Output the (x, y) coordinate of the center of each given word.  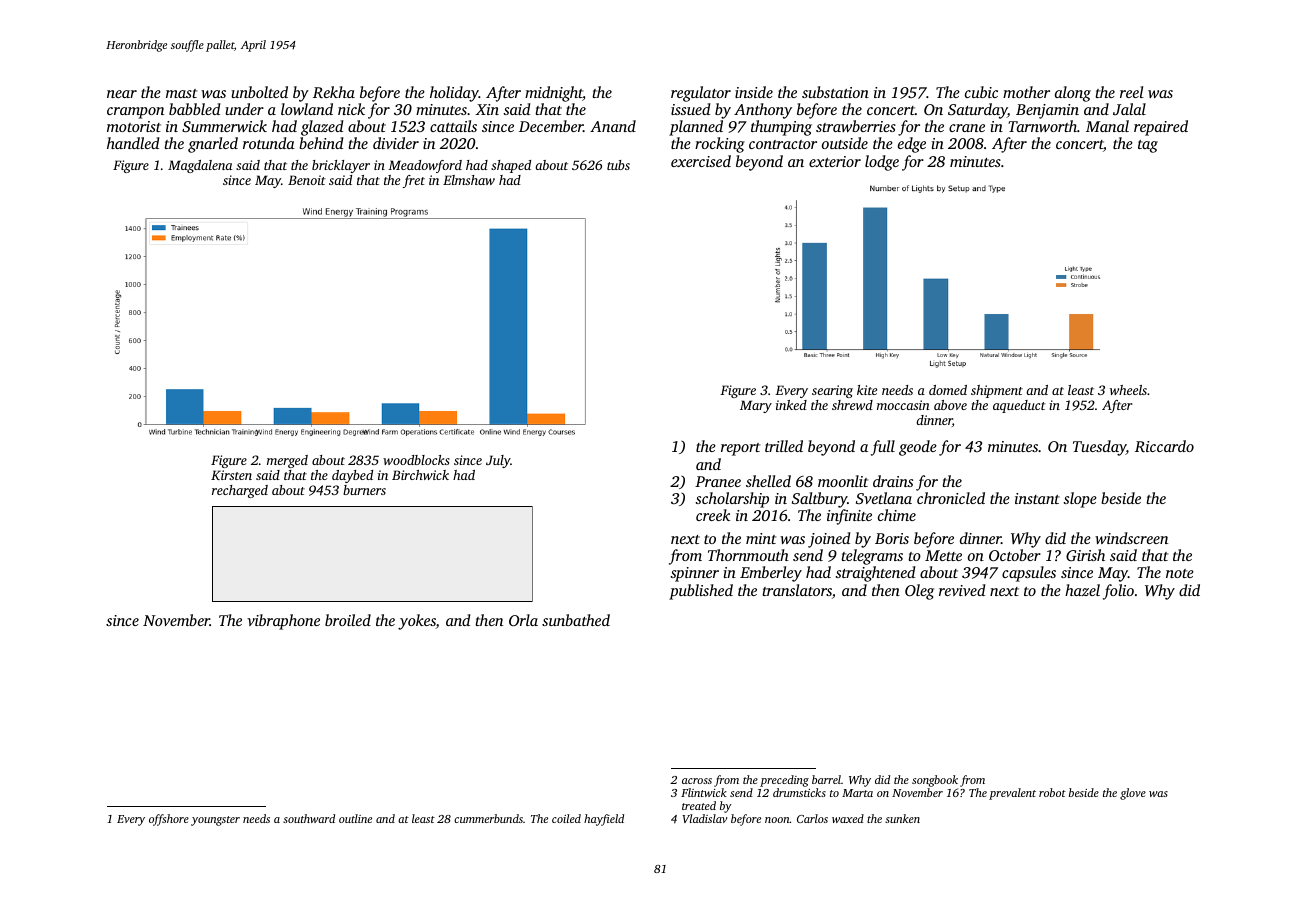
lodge (882, 163)
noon (777, 820)
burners (364, 490)
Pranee (718, 481)
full (883, 448)
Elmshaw (469, 180)
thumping (781, 128)
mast (181, 93)
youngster (215, 821)
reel (1132, 92)
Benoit (307, 180)
